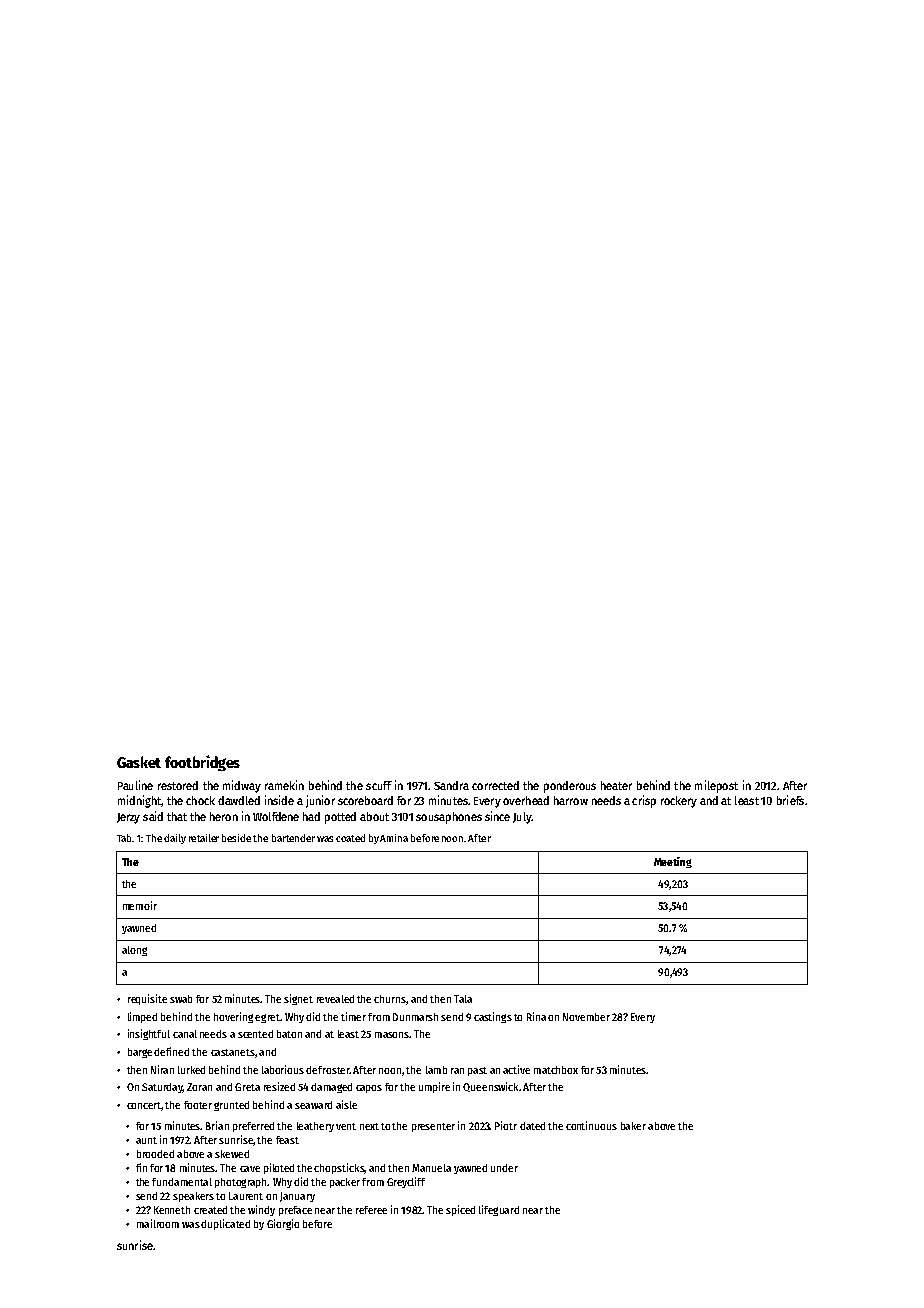 The height and width of the image is (1308, 924). I want to click on Tala, so click(463, 999).
